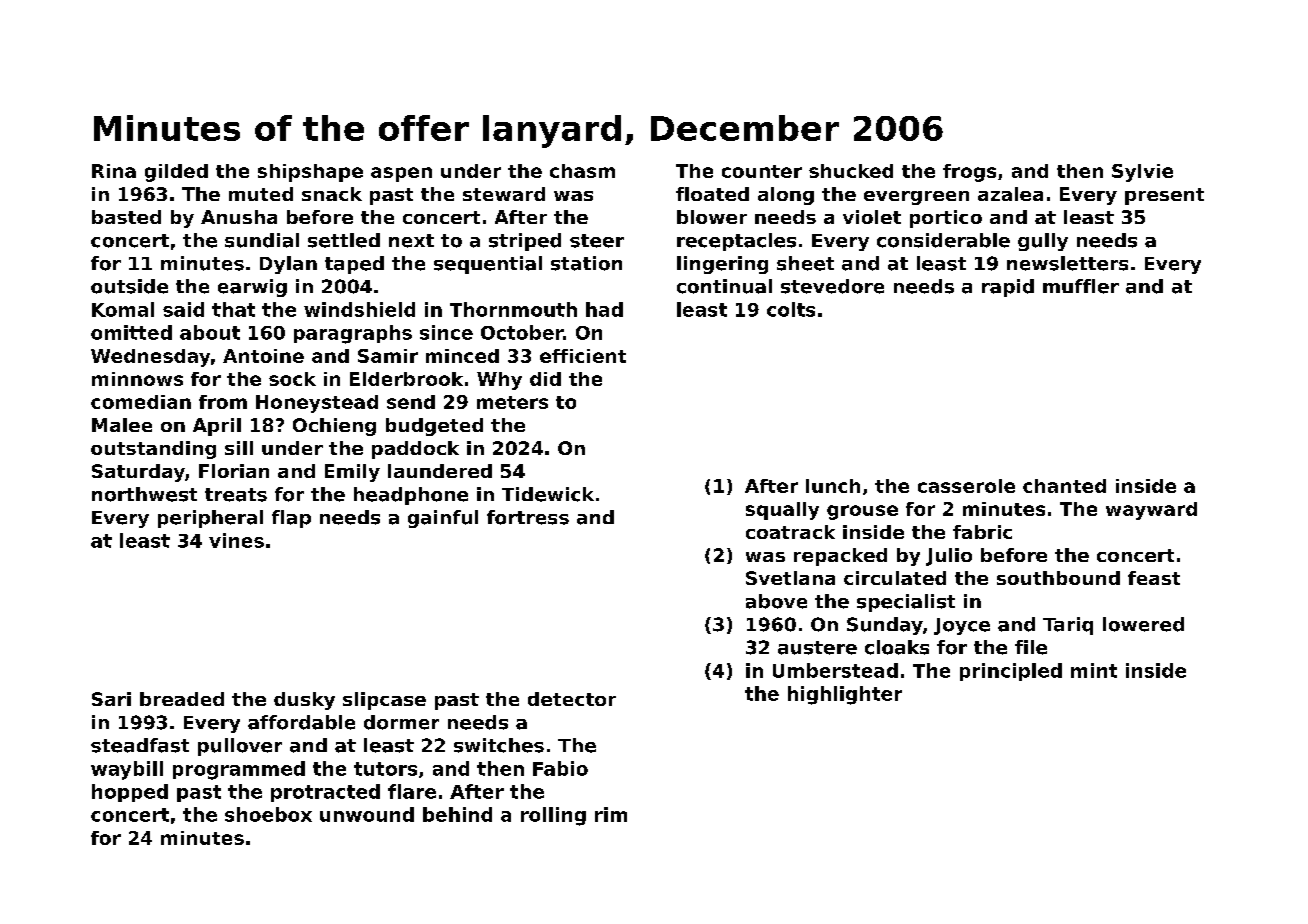 The width and height of the page is (1308, 924). What do you see at coordinates (1142, 173) in the page?
I see `Sylvie` at bounding box center [1142, 173].
